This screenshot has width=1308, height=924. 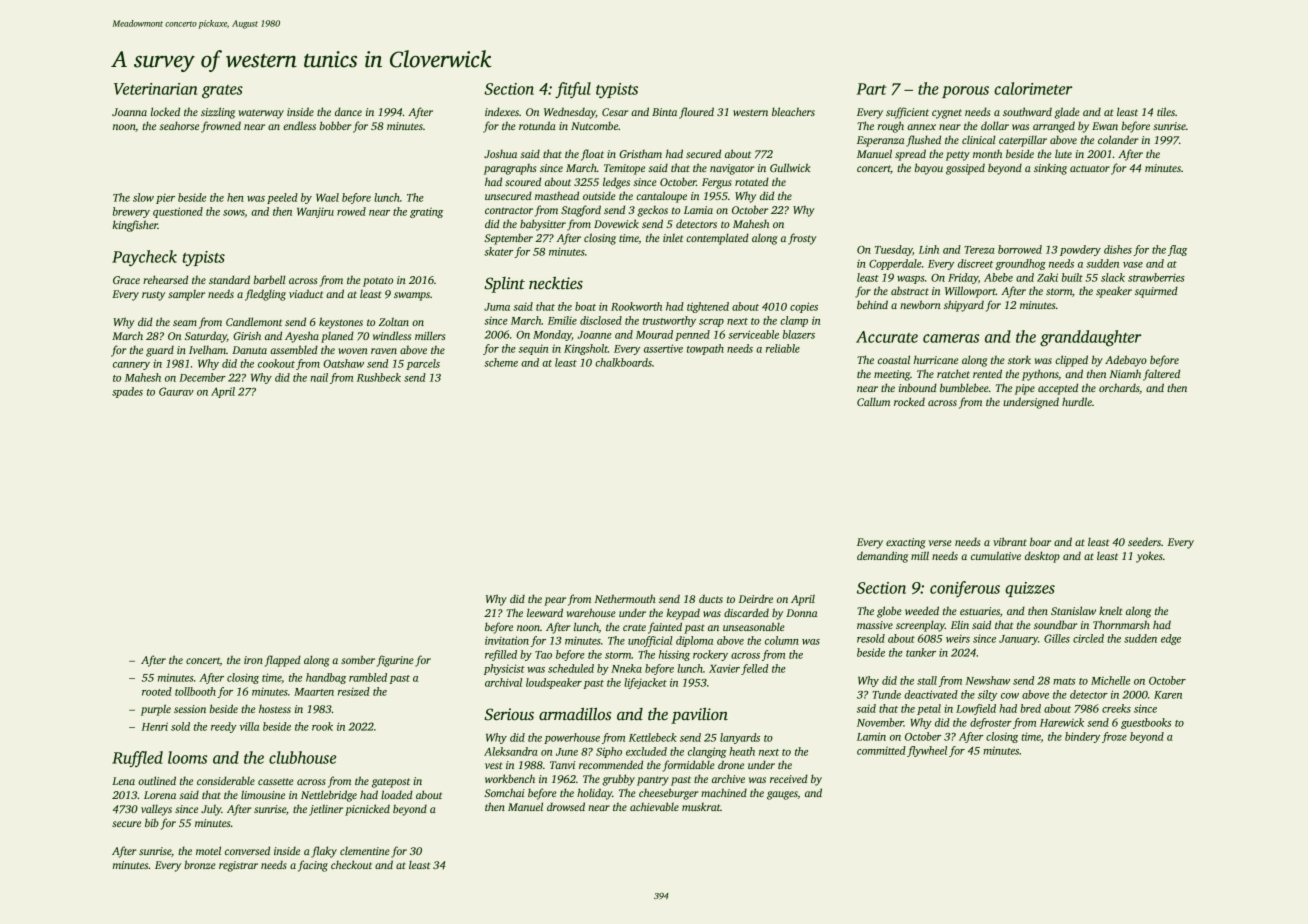 What do you see at coordinates (661, 197) in the screenshot?
I see `cantaloupe` at bounding box center [661, 197].
